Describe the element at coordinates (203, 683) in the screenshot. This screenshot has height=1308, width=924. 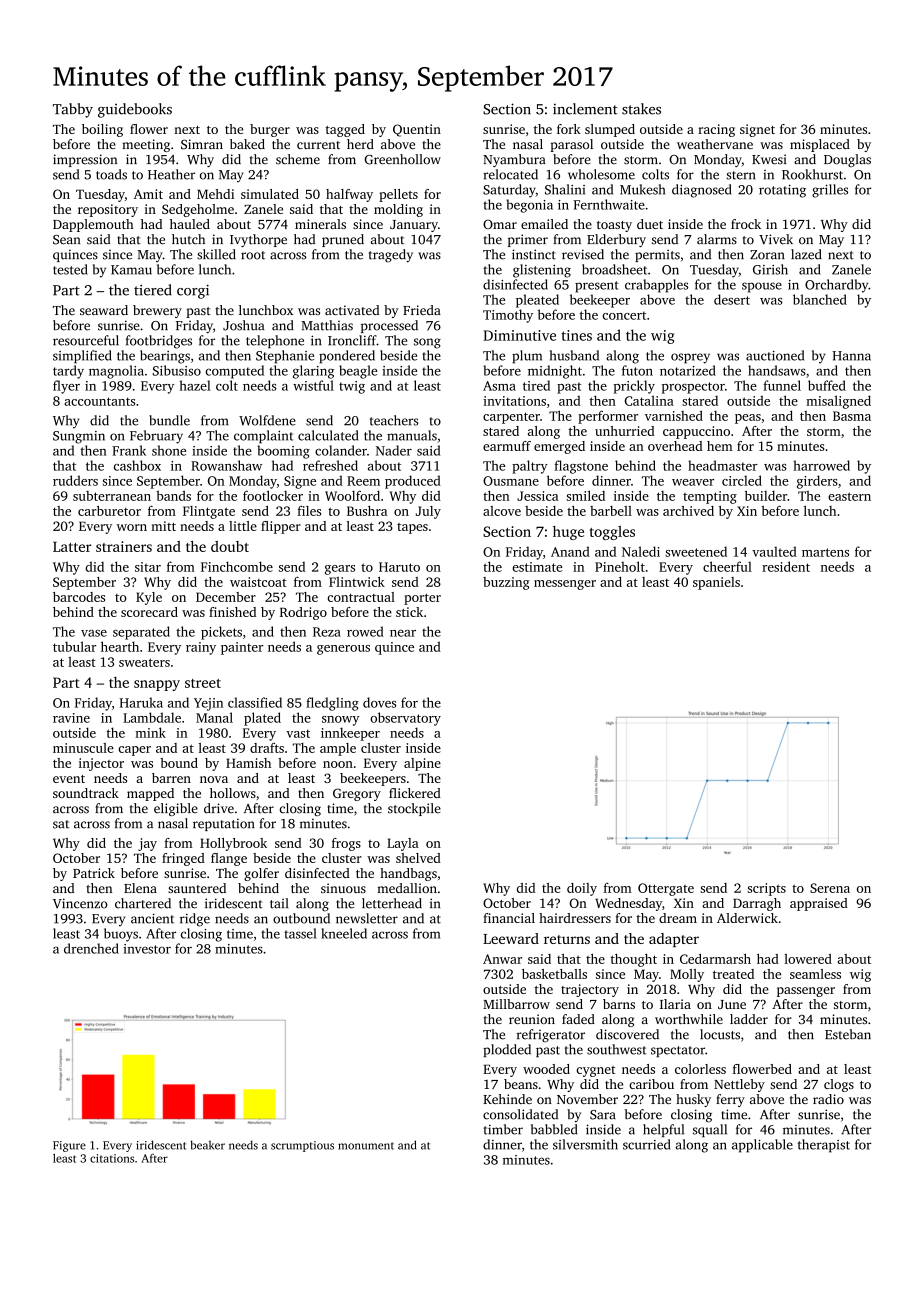
I see `street` at that location.
